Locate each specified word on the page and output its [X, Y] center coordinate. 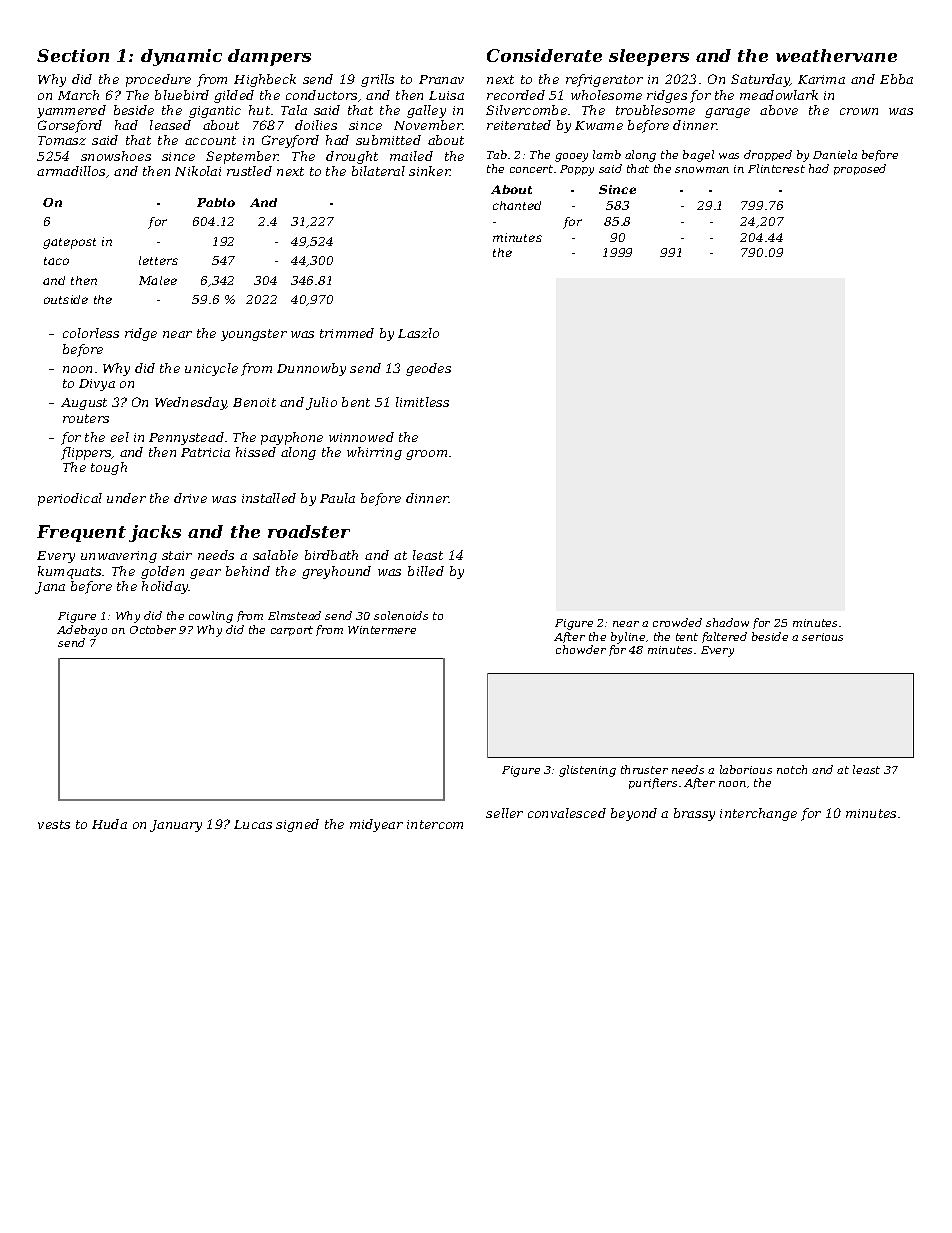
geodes [428, 369]
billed [426, 571]
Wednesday [191, 403]
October [153, 629]
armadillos [71, 171]
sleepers [649, 57]
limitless [422, 402]
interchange [758, 814]
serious [822, 637]
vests [54, 824]
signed [297, 825]
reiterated [519, 125]
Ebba [896, 79]
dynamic [181, 57]
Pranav [441, 79]
